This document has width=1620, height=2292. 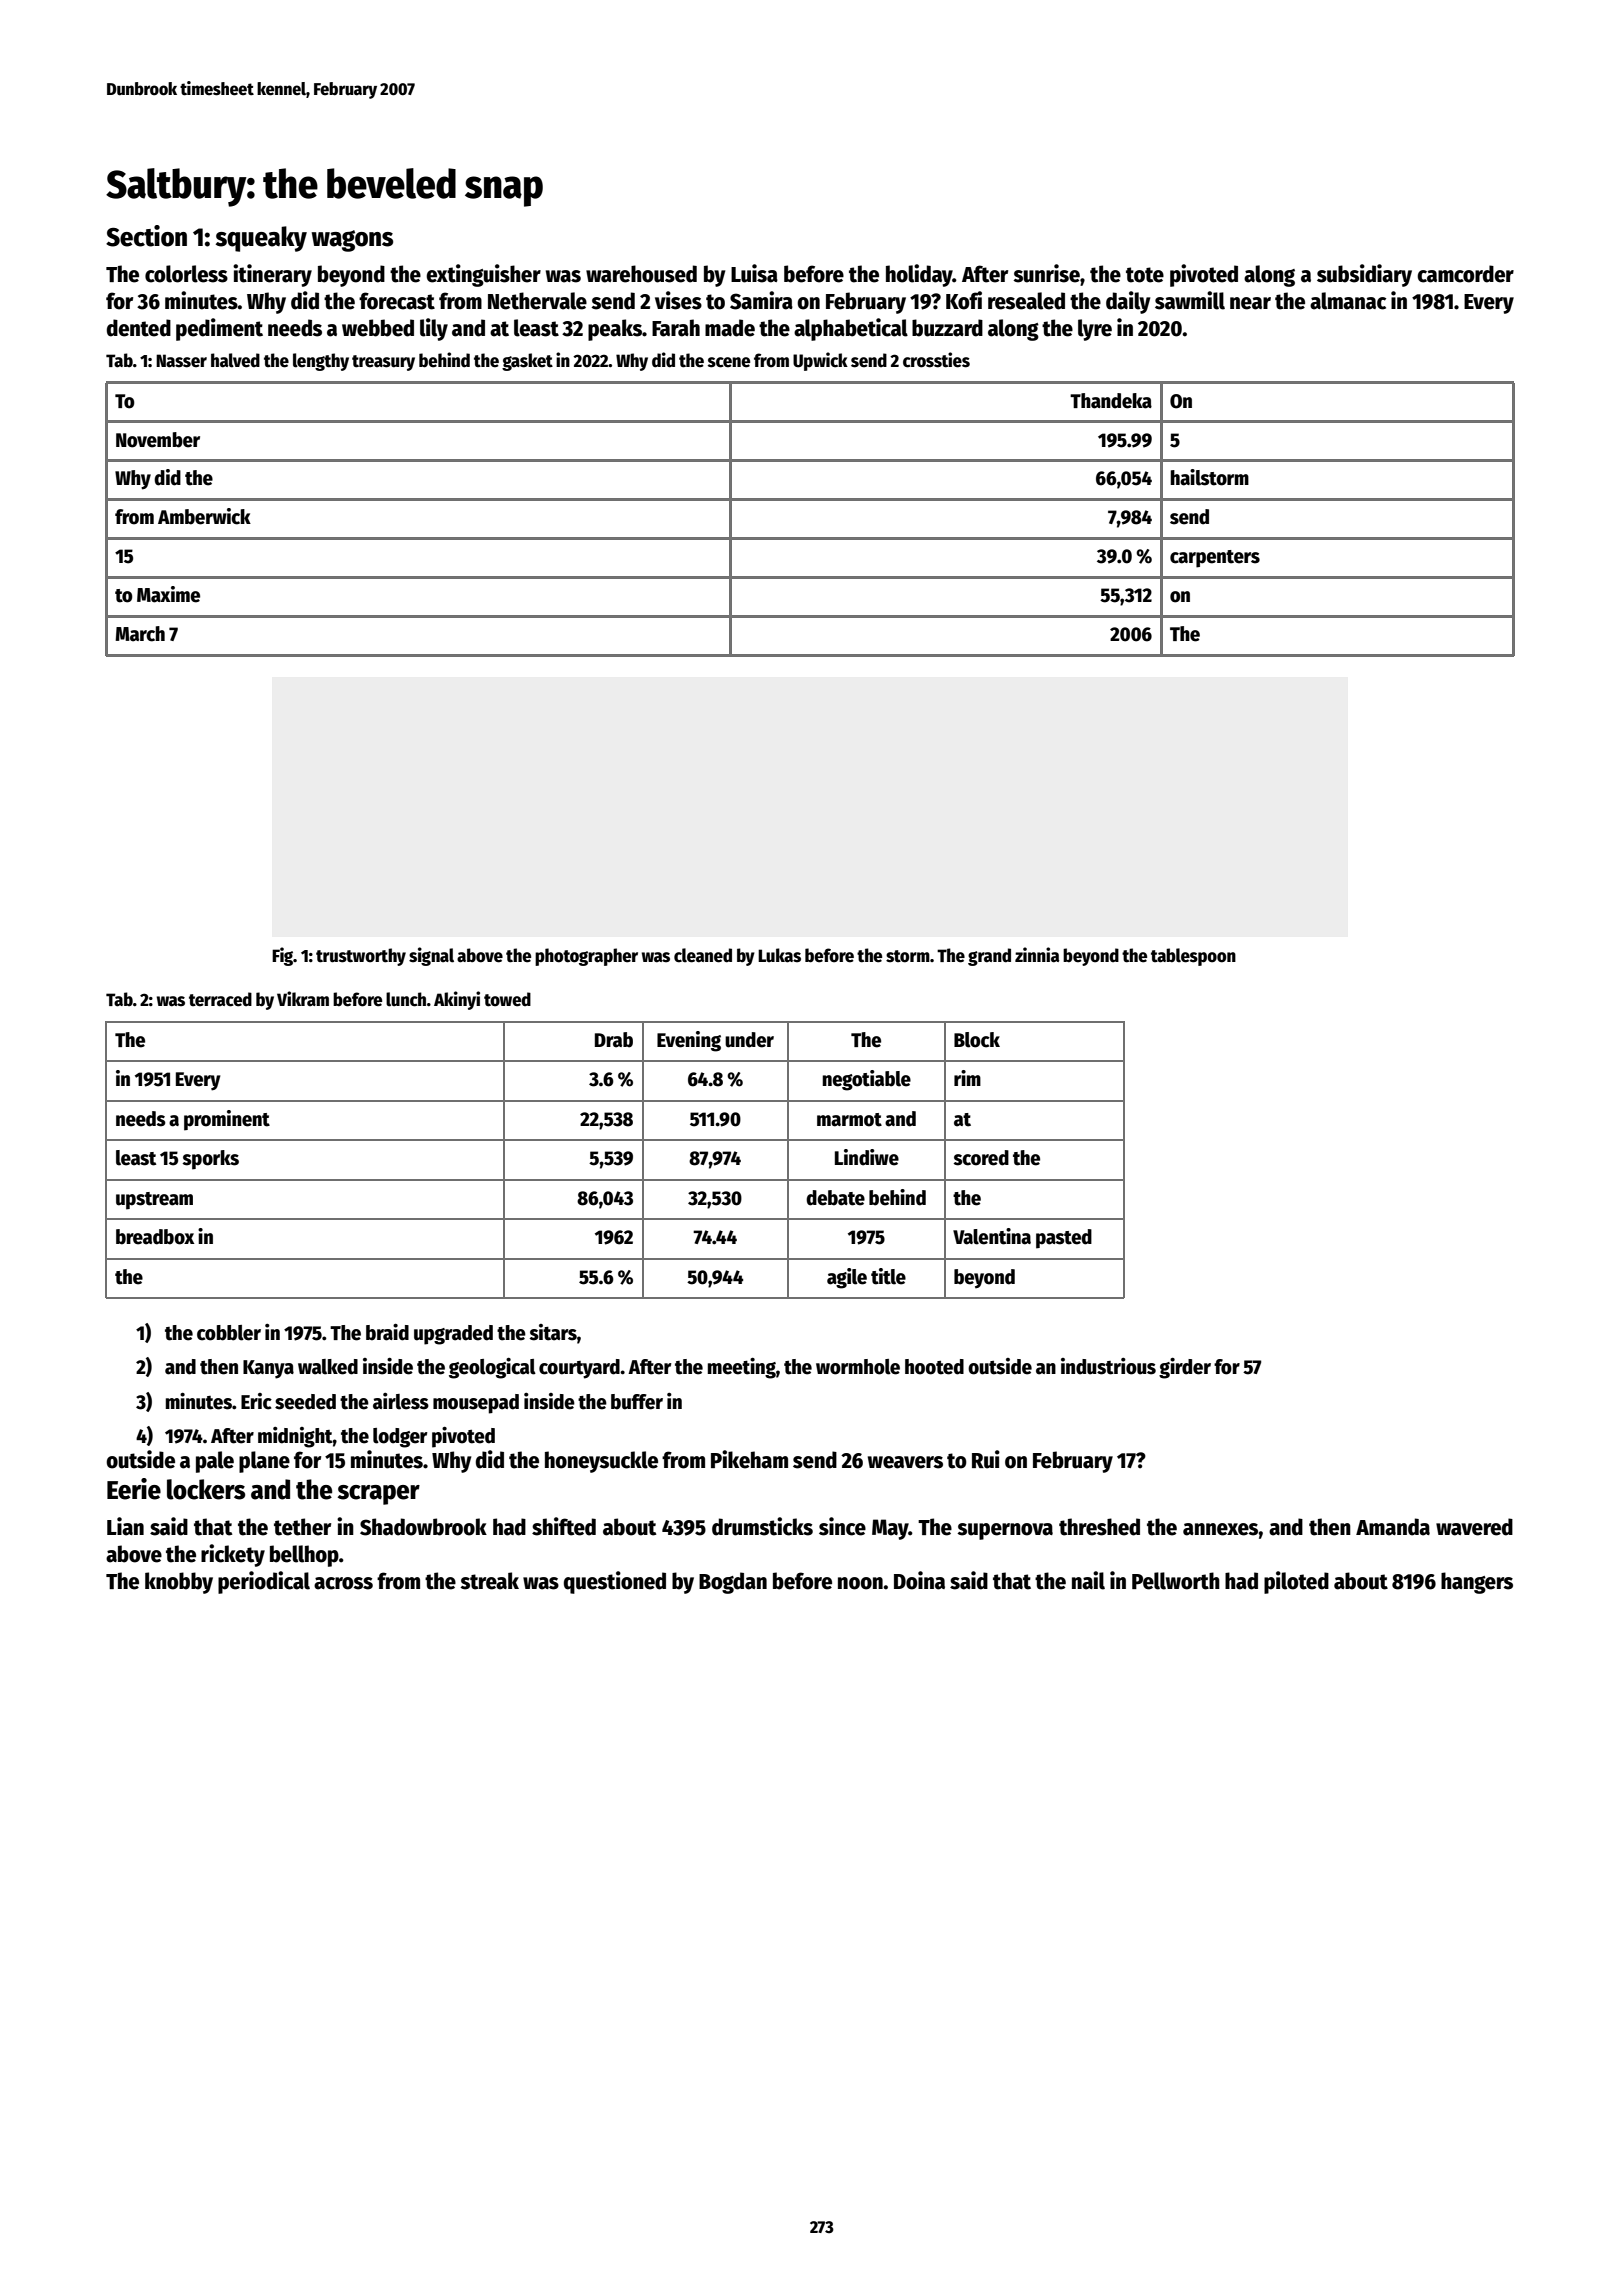 What do you see at coordinates (1111, 401) in the document?
I see `Thandeka` at bounding box center [1111, 401].
